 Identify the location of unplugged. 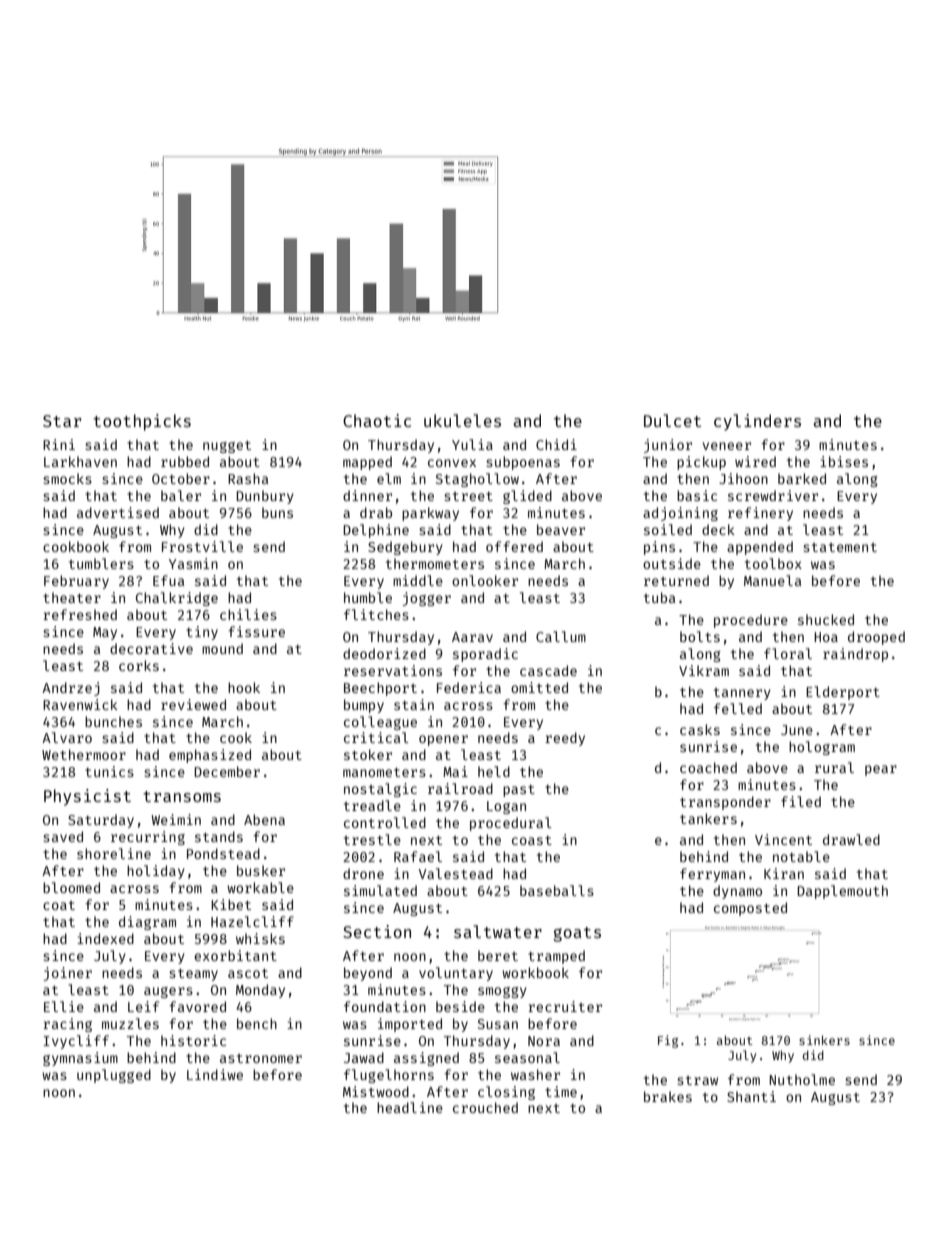
(114, 1076).
